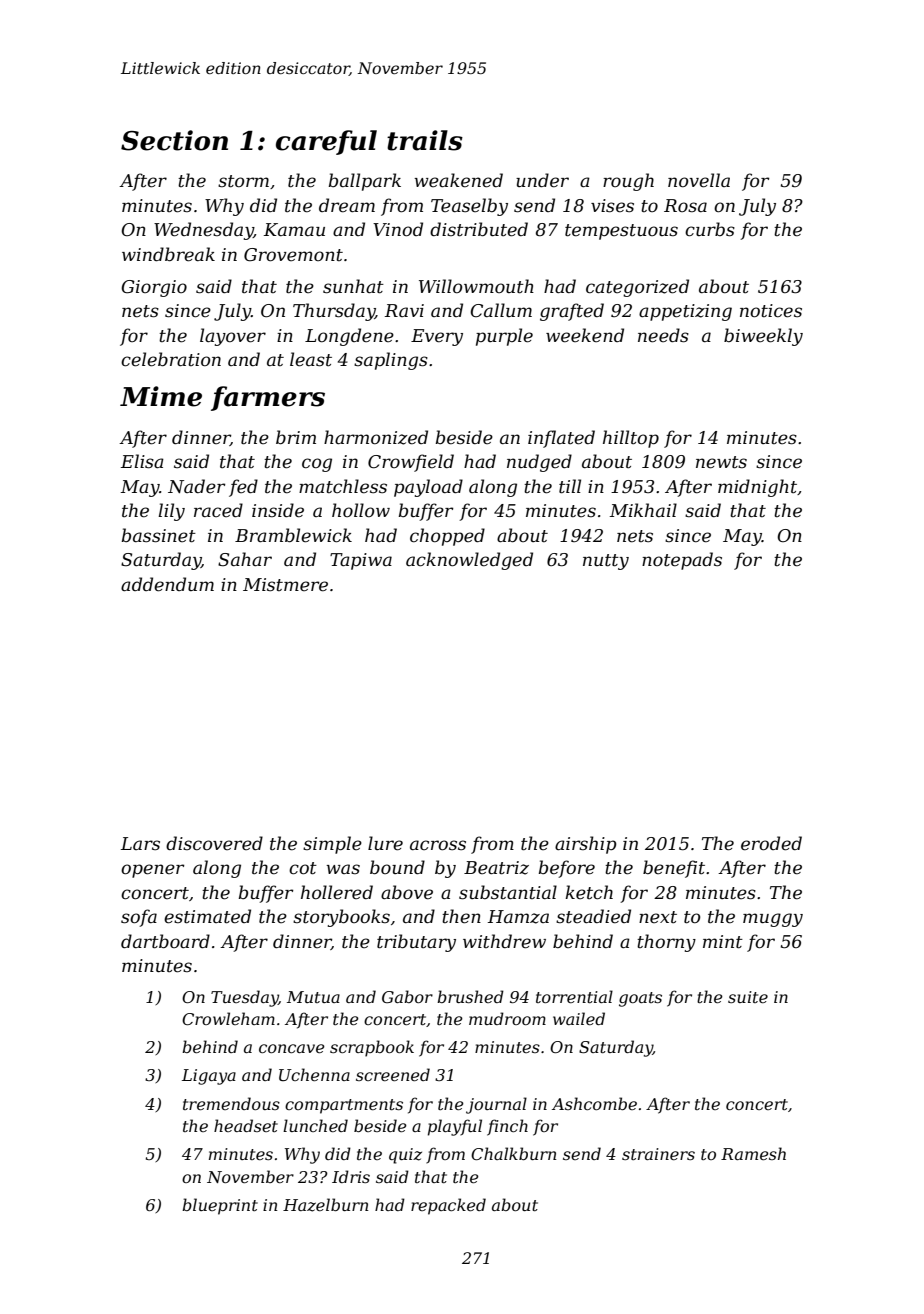  What do you see at coordinates (469, 561) in the document?
I see `acknowledged` at bounding box center [469, 561].
